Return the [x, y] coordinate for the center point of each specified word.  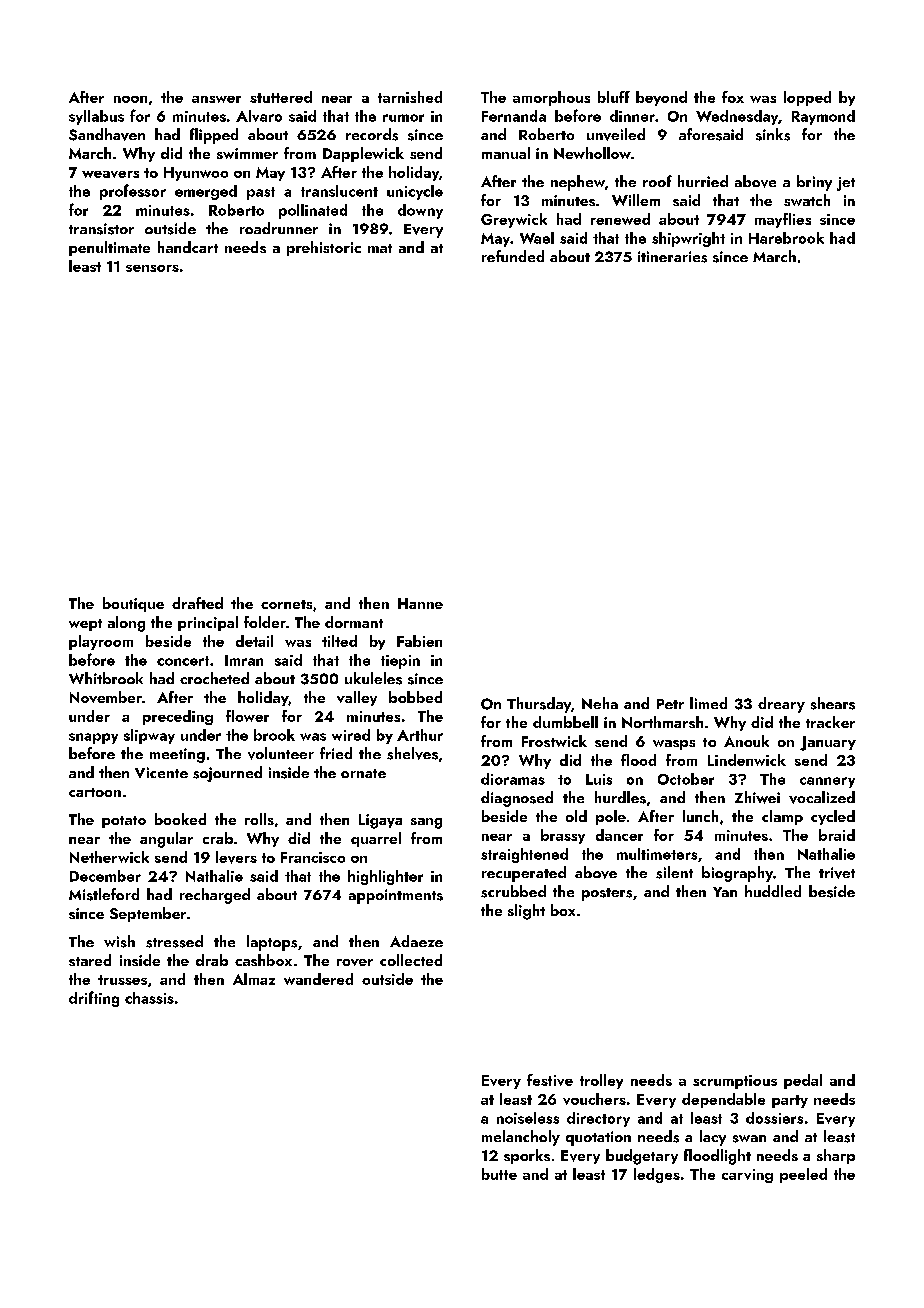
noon [130, 99]
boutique [133, 604]
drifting [94, 999]
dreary [781, 705]
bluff [614, 97]
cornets [286, 604]
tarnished [410, 97]
